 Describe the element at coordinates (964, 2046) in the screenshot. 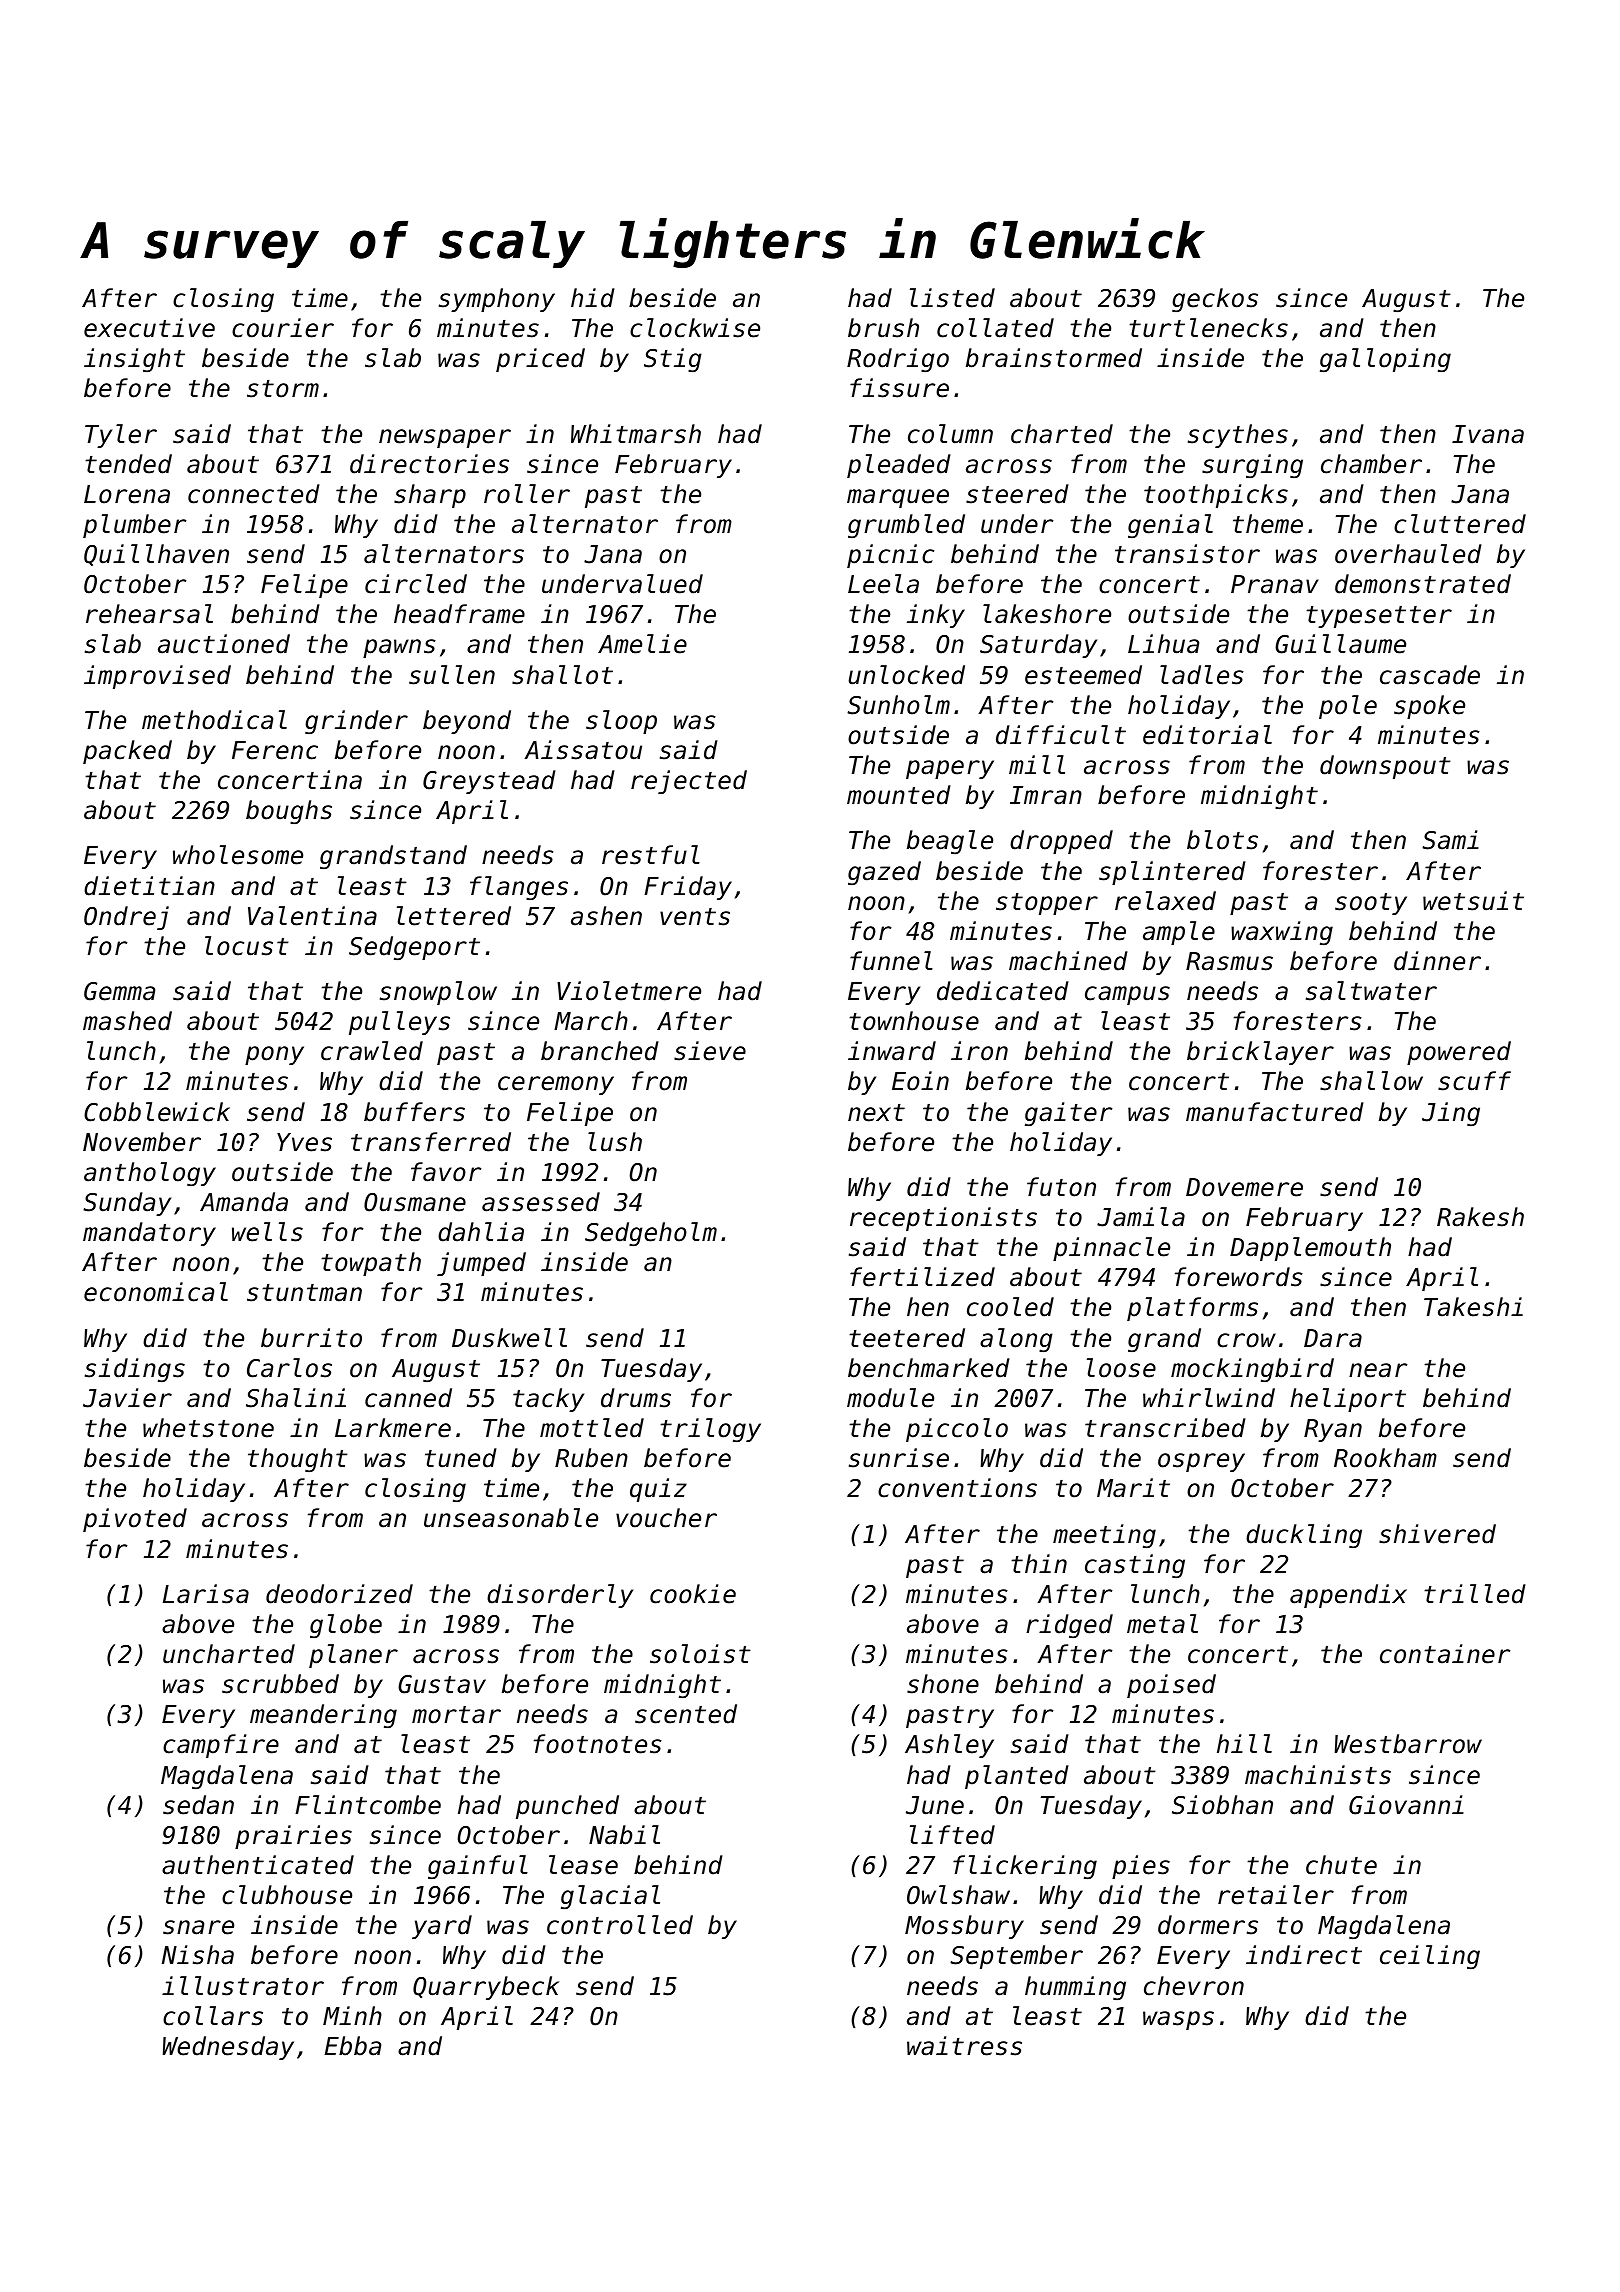

I see `waitress` at that location.
